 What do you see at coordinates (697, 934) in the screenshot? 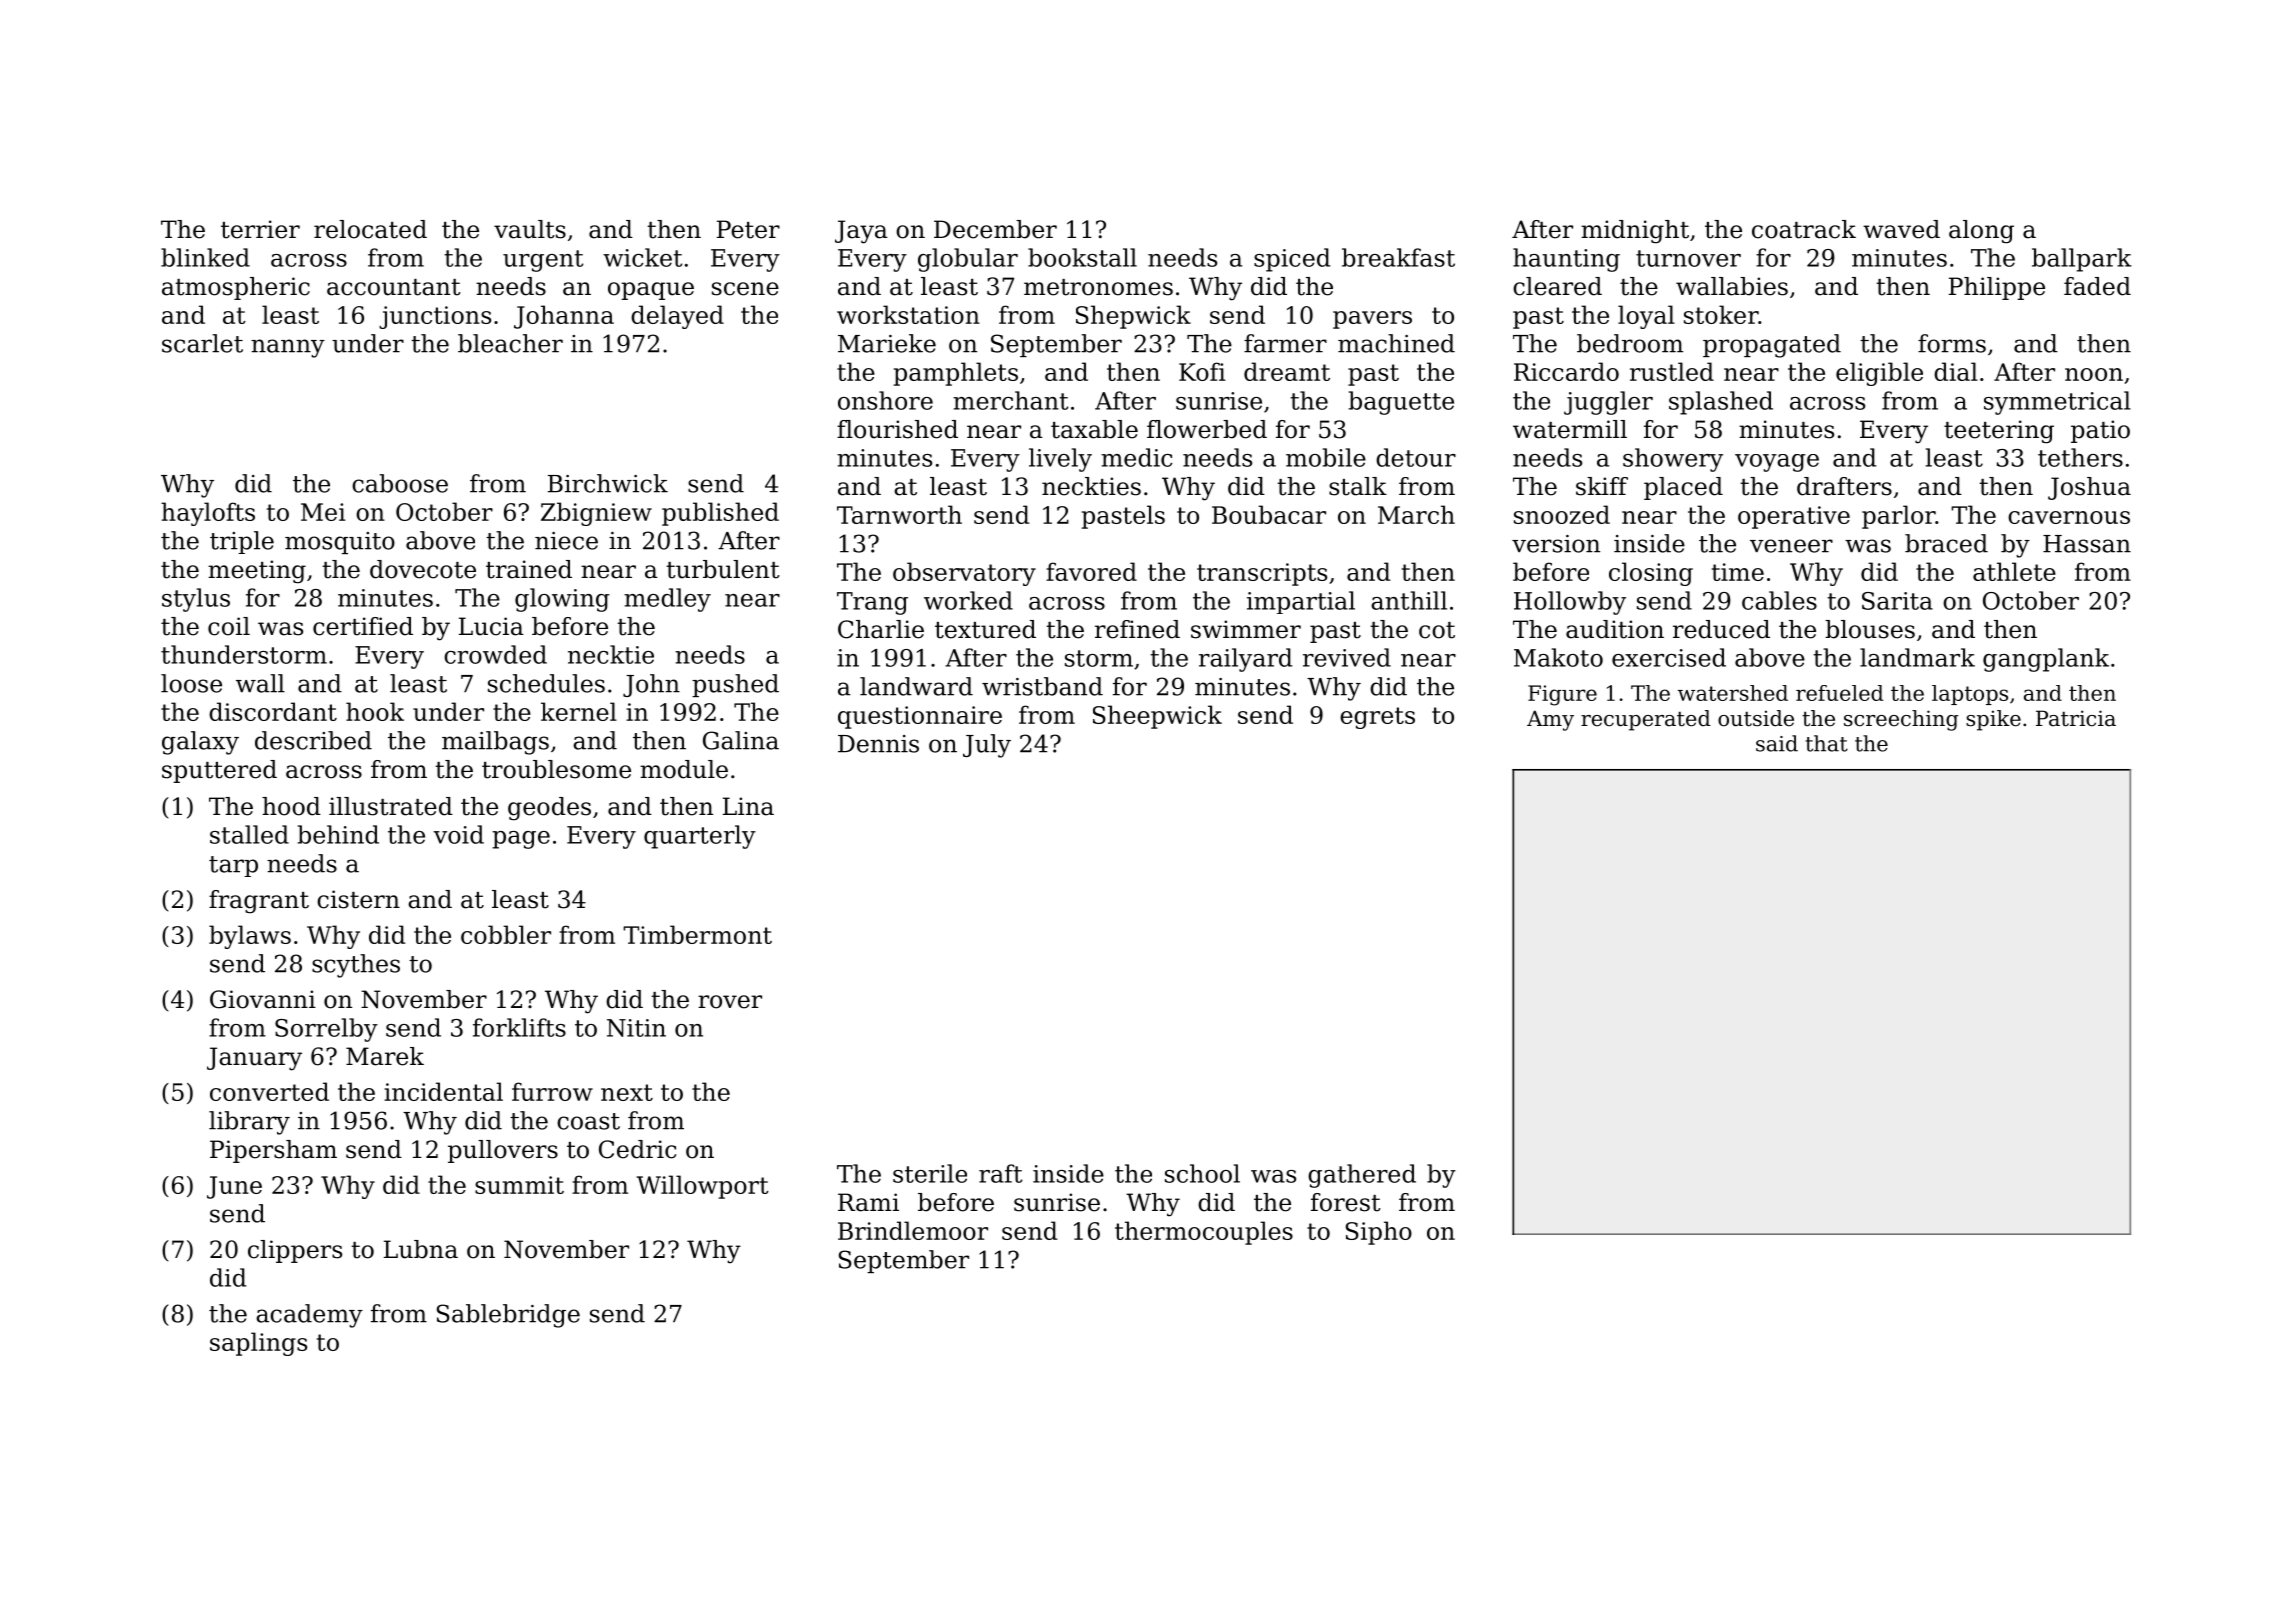
I see `Timbermont` at bounding box center [697, 934].
